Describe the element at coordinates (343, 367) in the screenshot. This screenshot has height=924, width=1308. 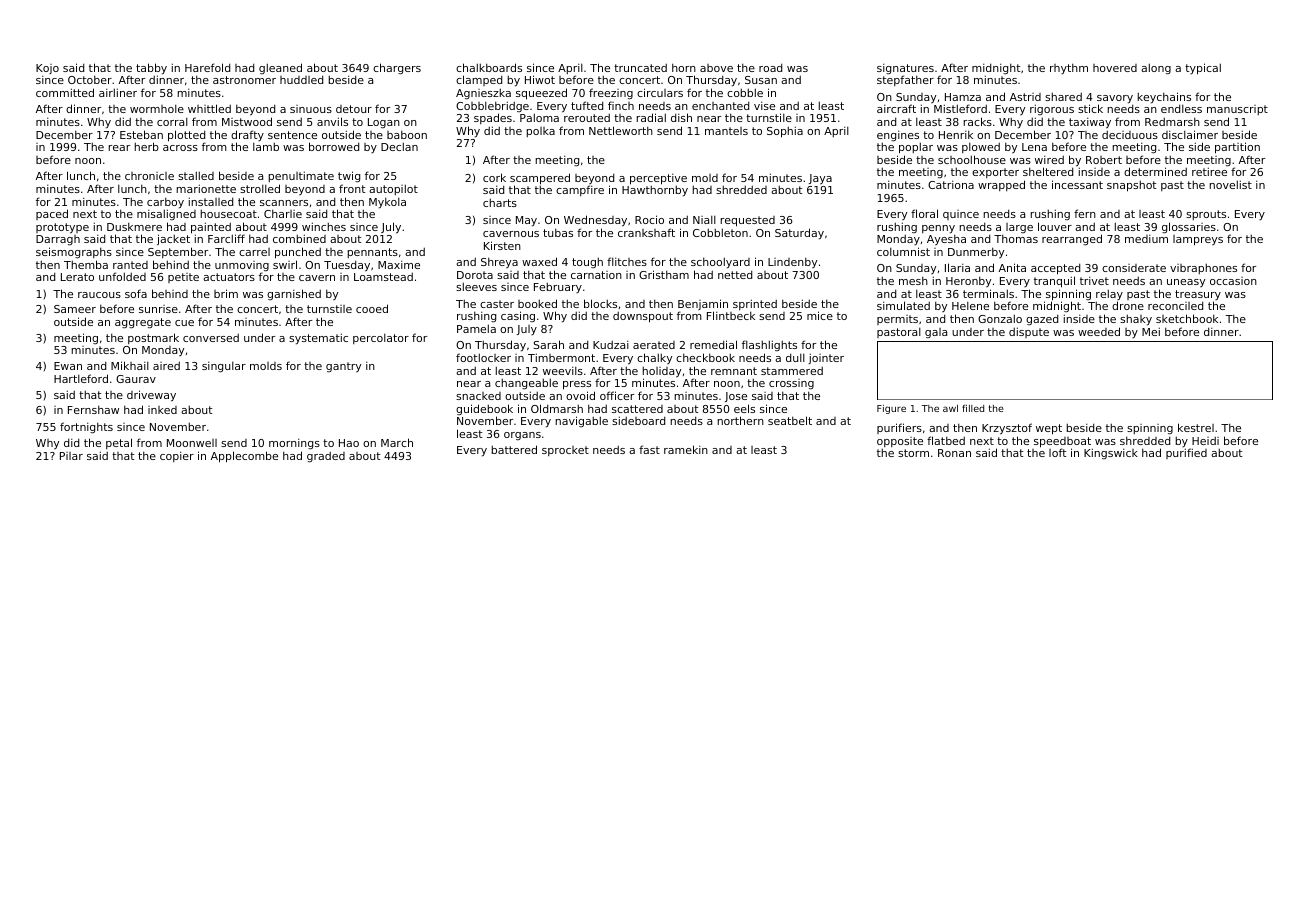
I see `gantry` at that location.
